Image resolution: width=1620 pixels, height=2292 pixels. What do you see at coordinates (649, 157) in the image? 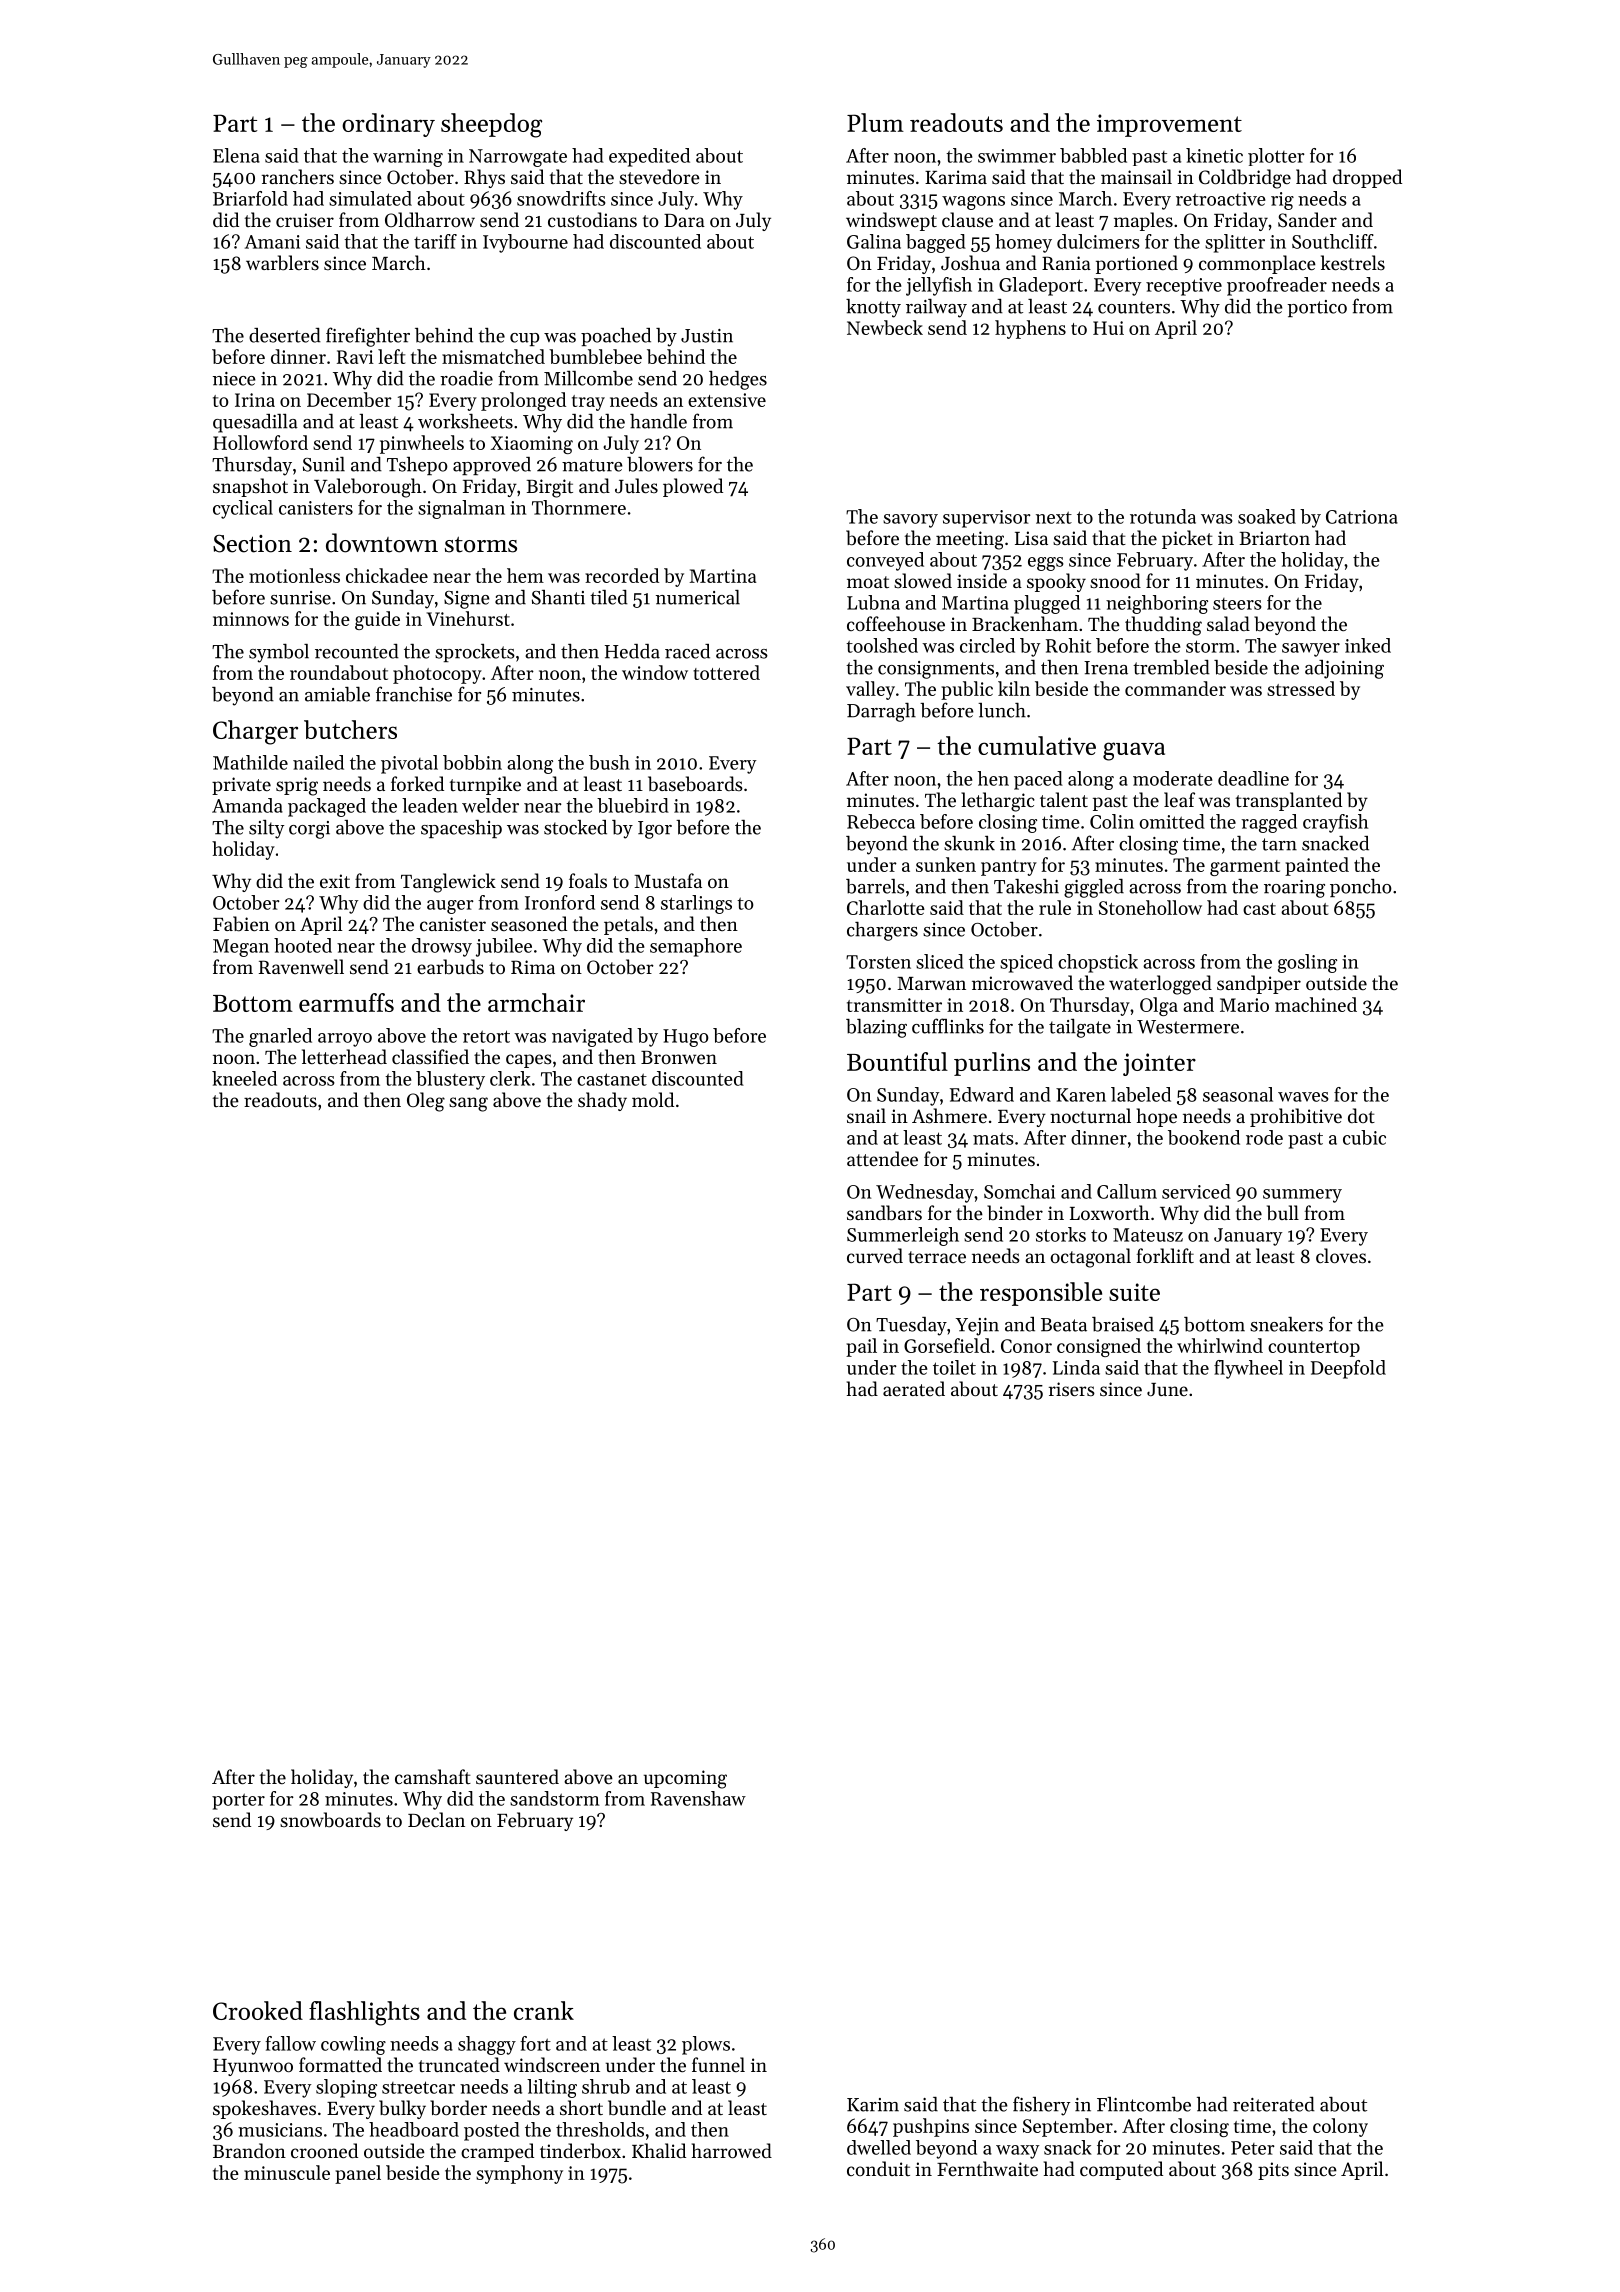
I see `expedited` at bounding box center [649, 157].
